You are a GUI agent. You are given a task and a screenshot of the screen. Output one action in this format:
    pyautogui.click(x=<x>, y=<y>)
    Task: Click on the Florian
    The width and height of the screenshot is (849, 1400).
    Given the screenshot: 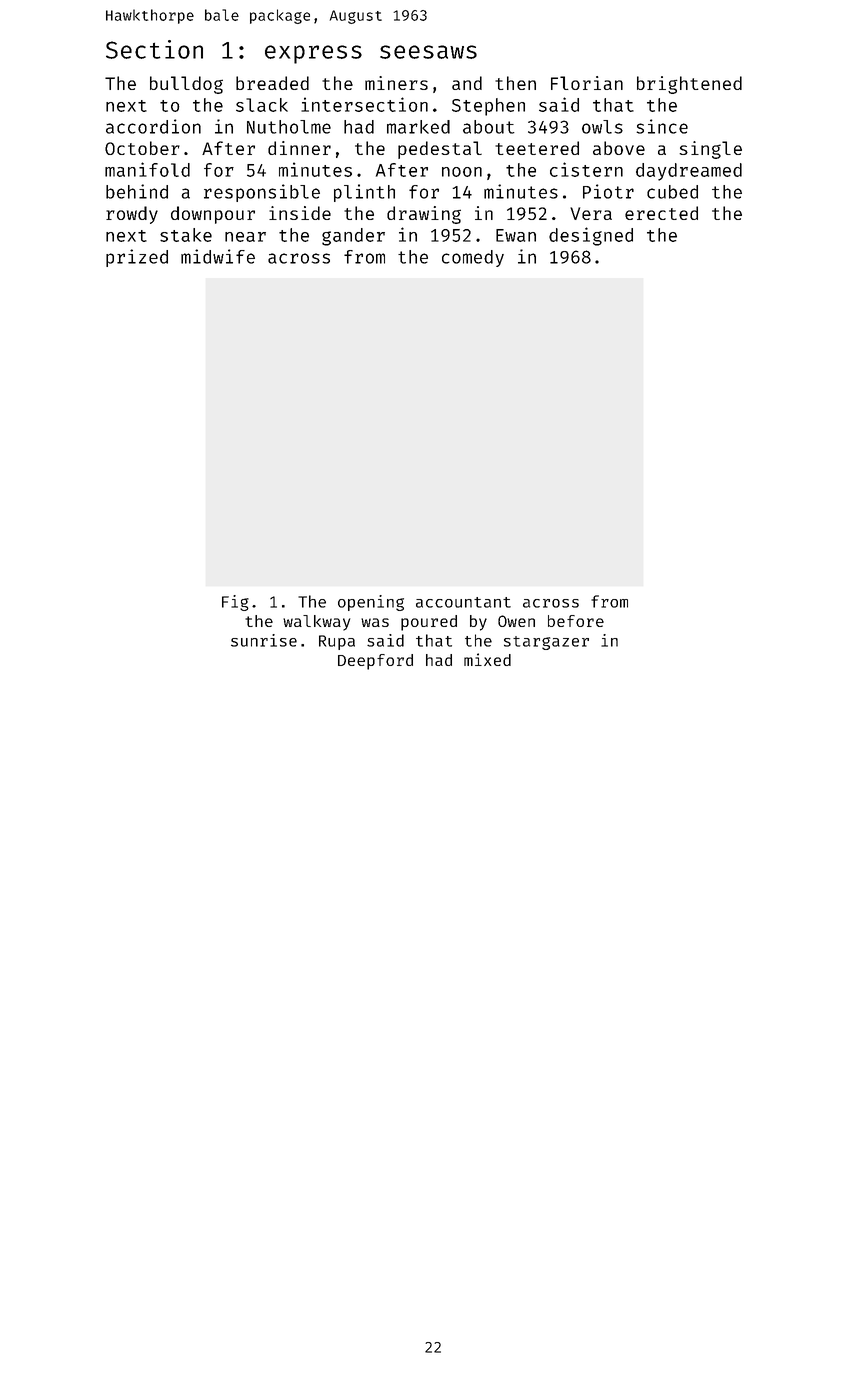 What is the action you would take?
    pyautogui.click(x=587, y=83)
